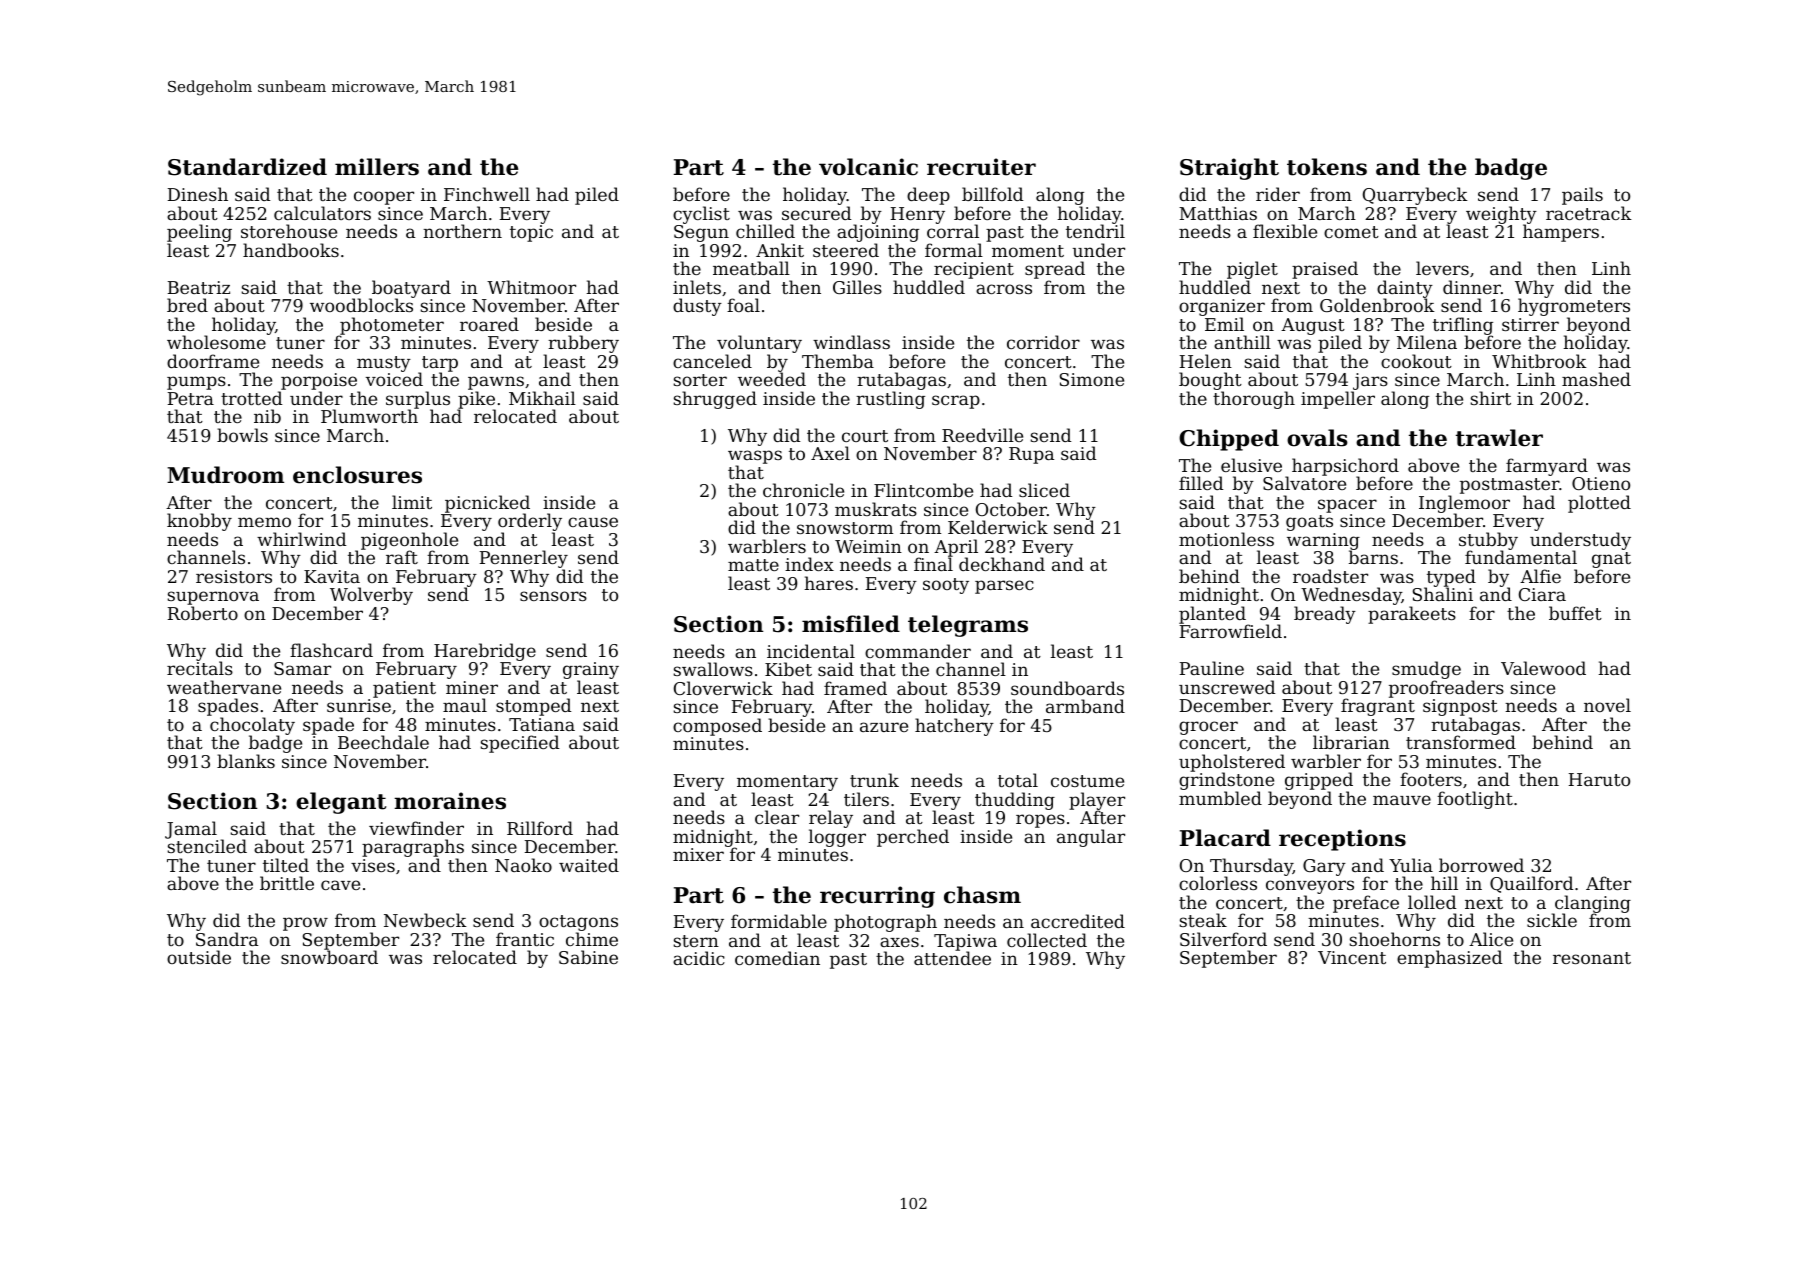 The image size is (1798, 1272). What do you see at coordinates (1543, 668) in the image?
I see `Valewood` at bounding box center [1543, 668].
